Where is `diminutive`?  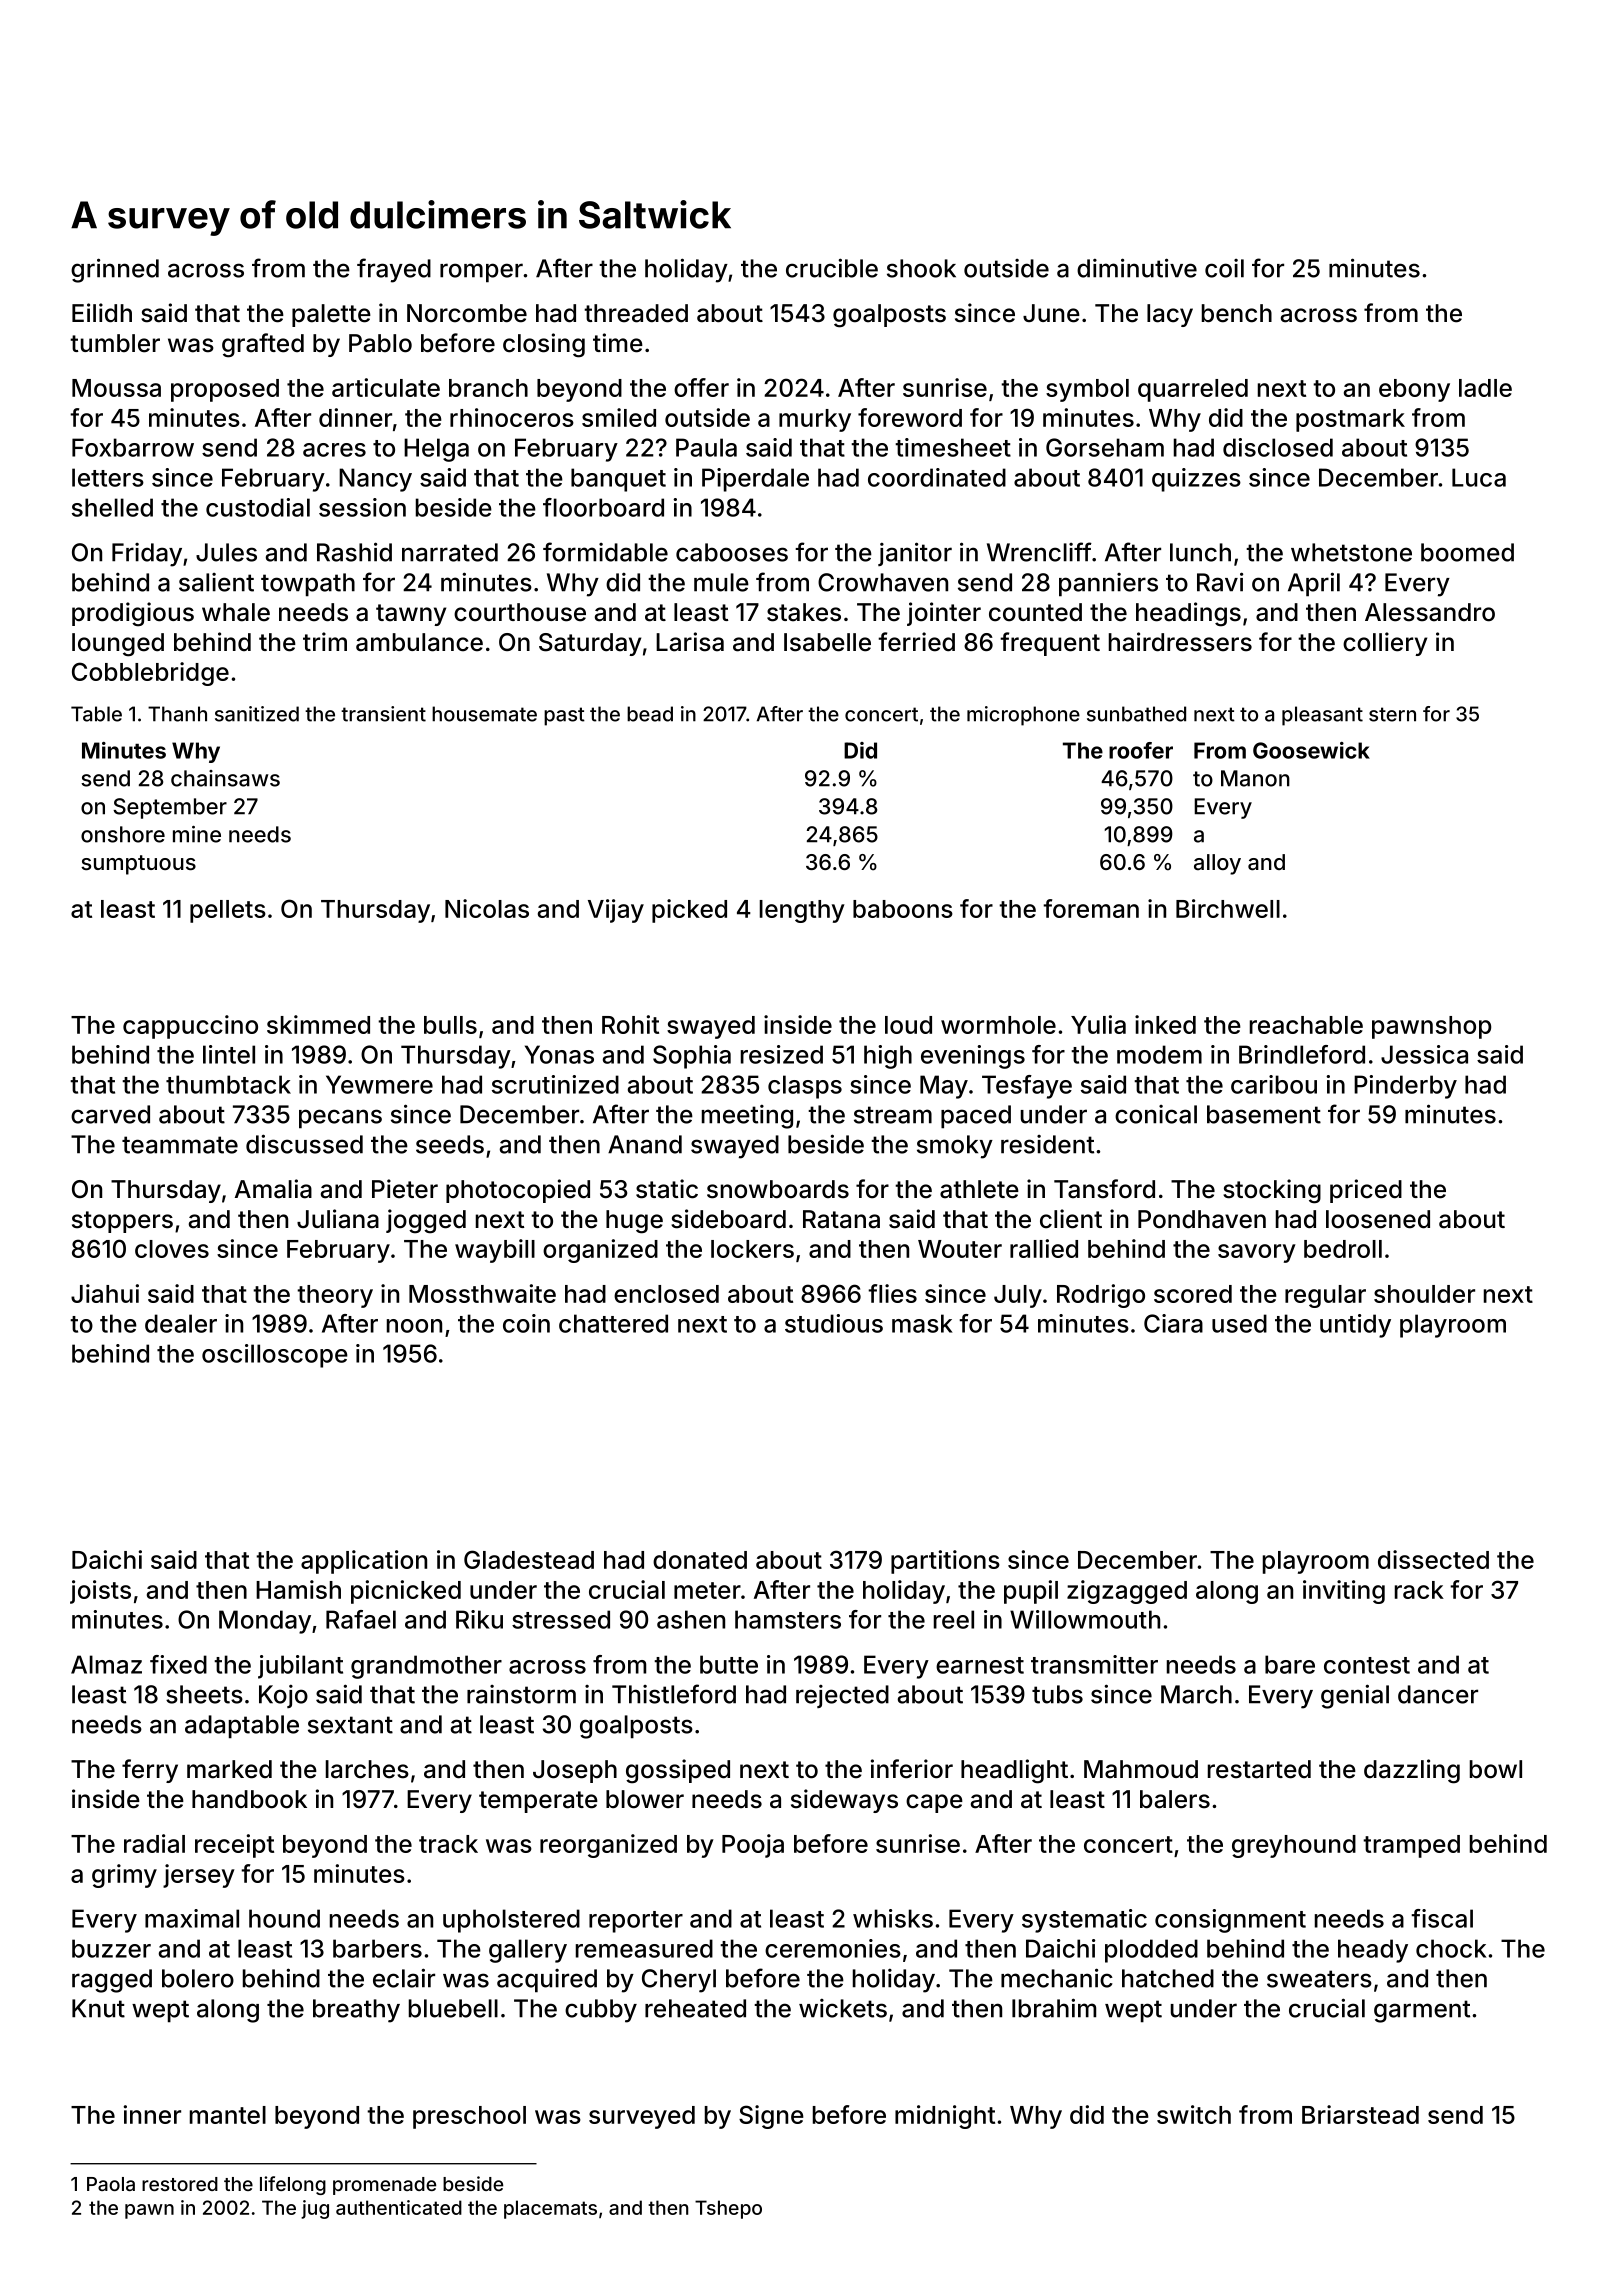 diminutive is located at coordinates (1137, 268).
